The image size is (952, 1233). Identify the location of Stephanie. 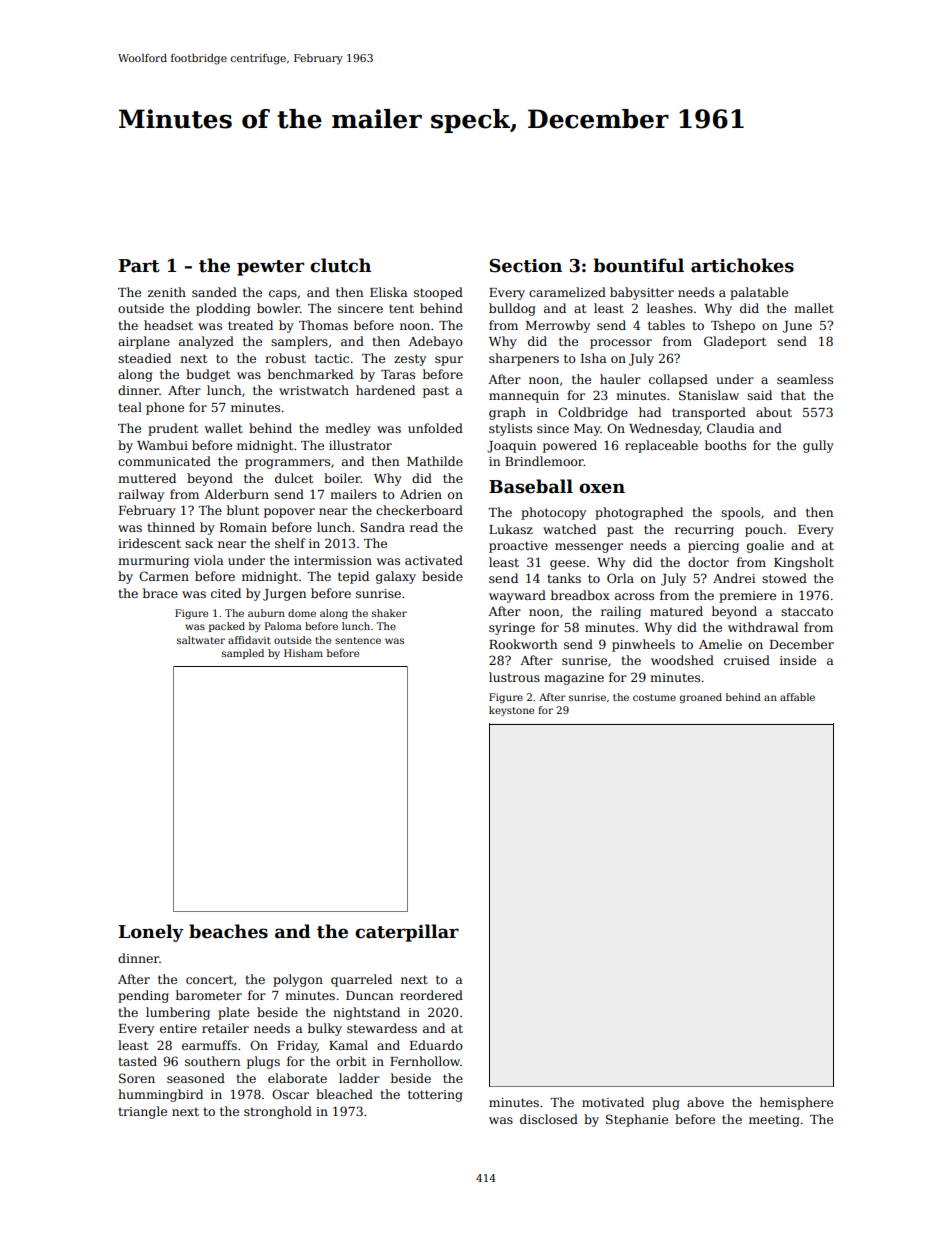
(637, 1120).
